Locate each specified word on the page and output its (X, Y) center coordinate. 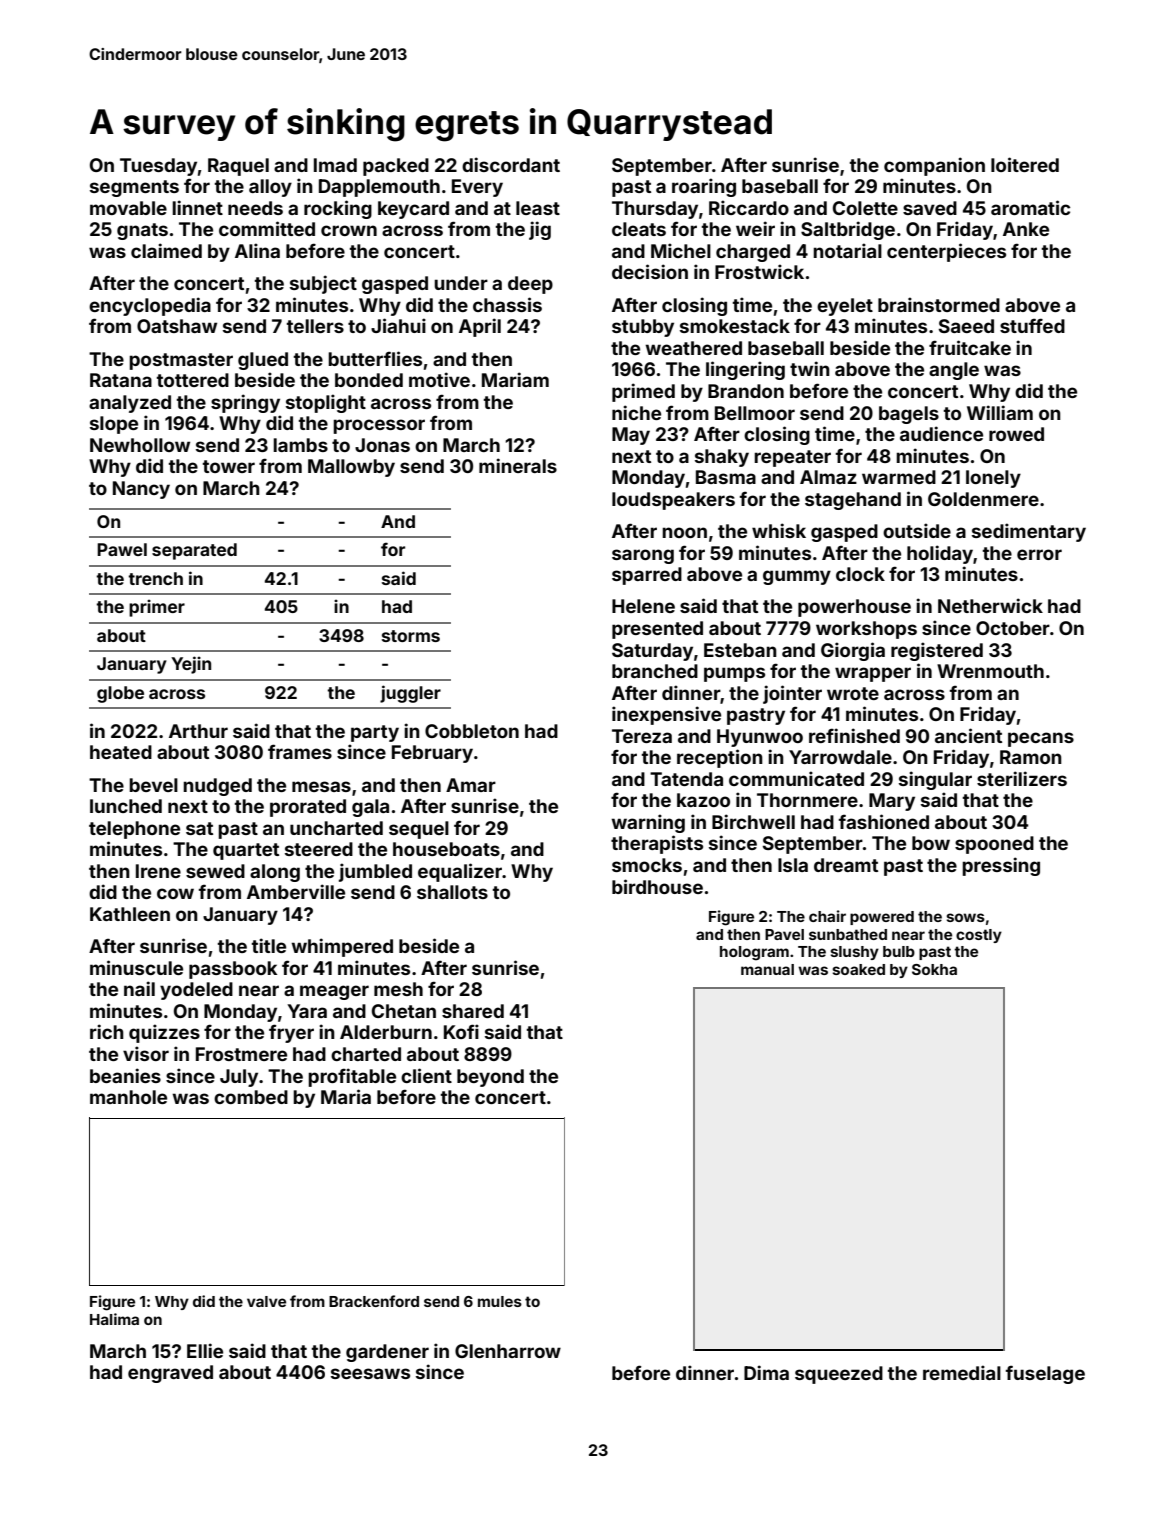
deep (530, 285)
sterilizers (1022, 778)
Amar (471, 785)
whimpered (342, 947)
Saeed (966, 326)
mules (500, 1301)
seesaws (370, 1373)
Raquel (238, 167)
